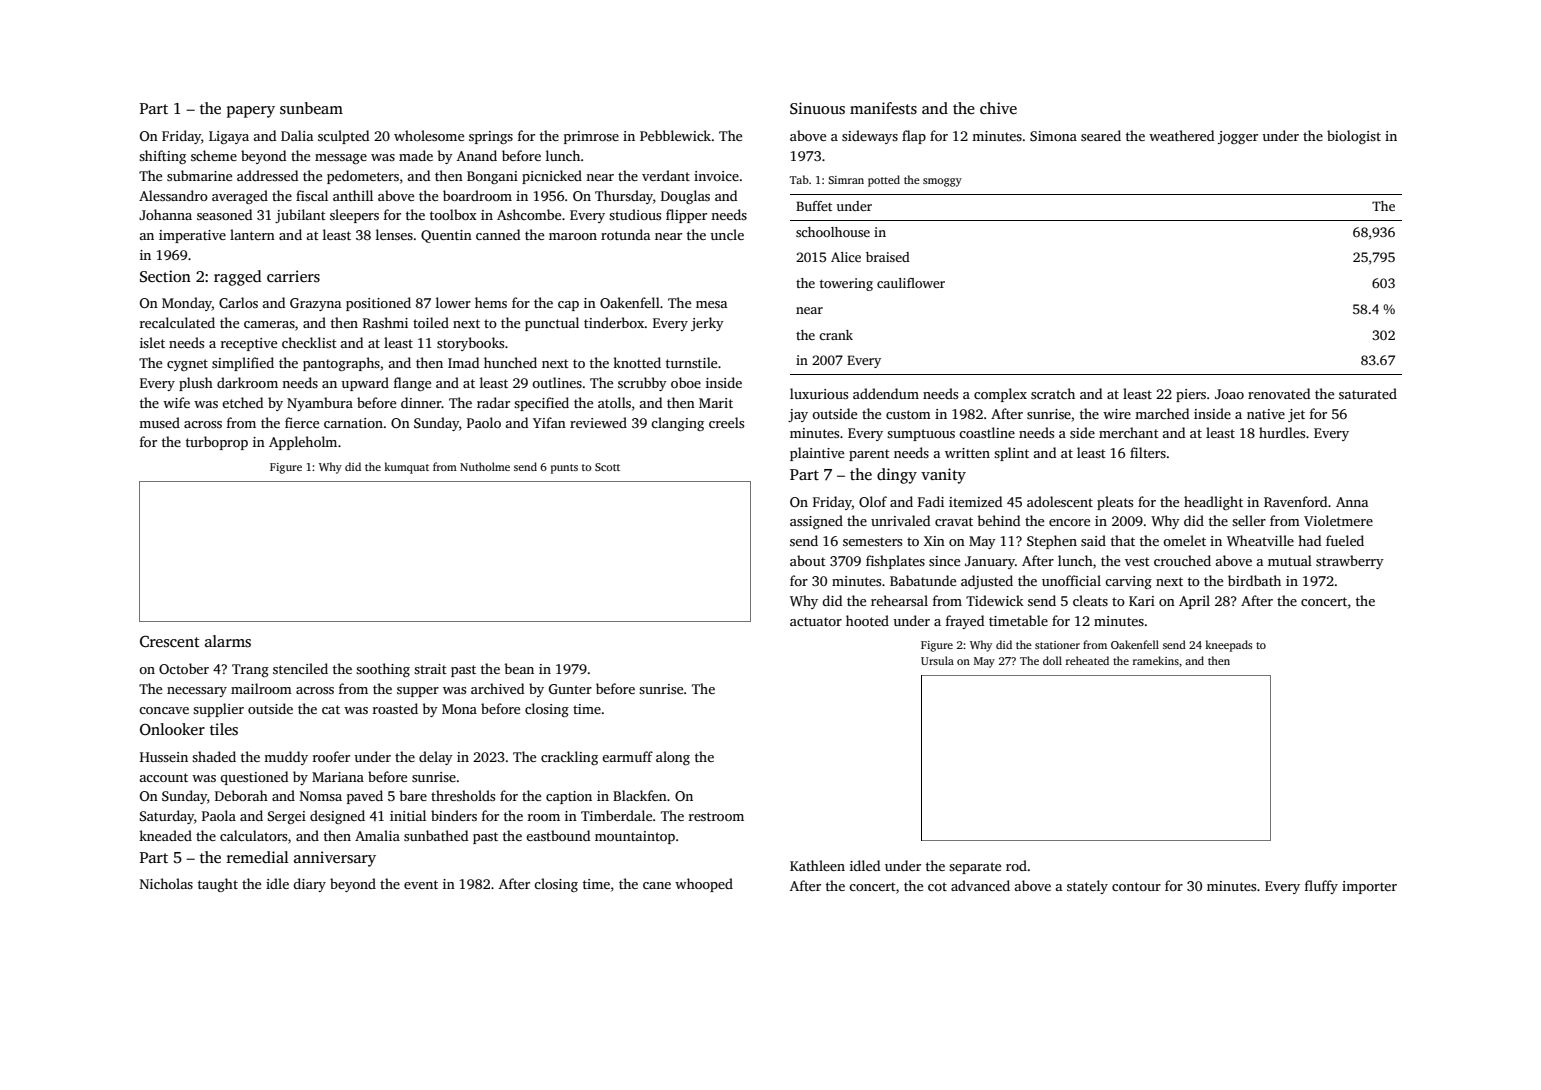 The width and height of the image is (1541, 1090). What do you see at coordinates (184, 668) in the image?
I see `October` at bounding box center [184, 668].
